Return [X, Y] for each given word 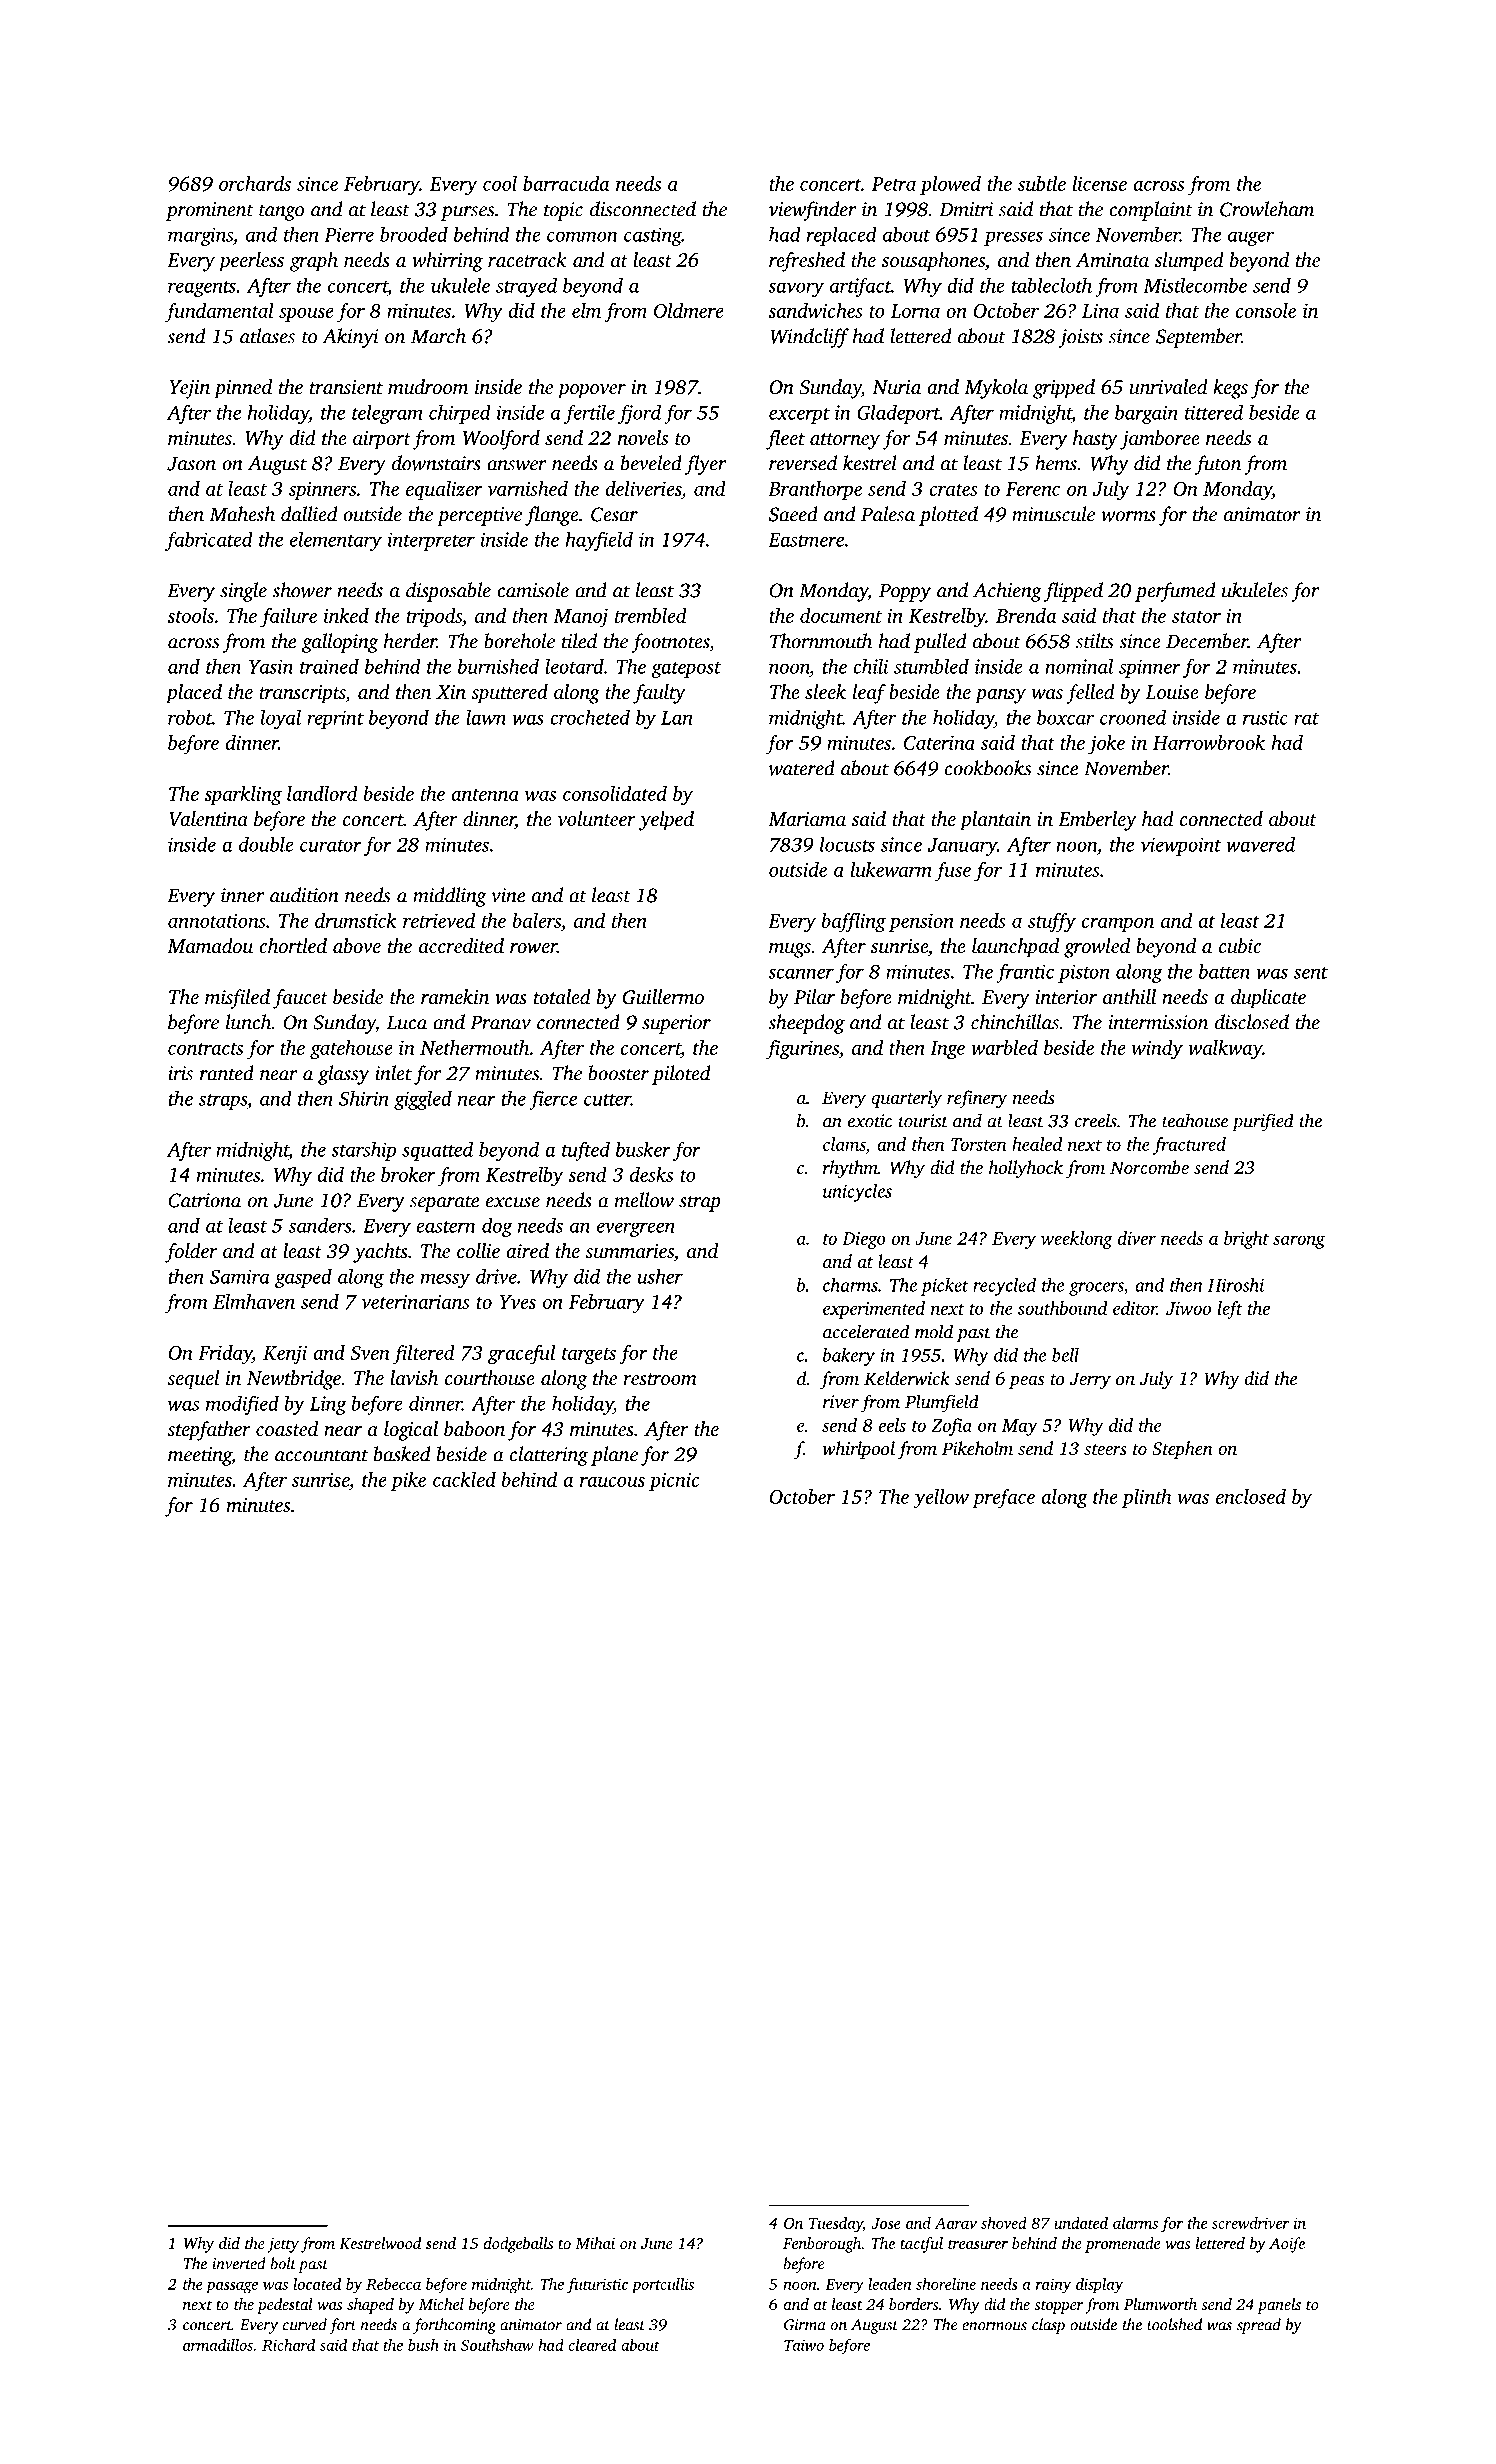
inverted [239, 2263]
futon [1218, 465]
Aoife [1287, 2245]
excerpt [799, 416]
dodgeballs [518, 2245]
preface [1003, 1499]
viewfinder [812, 211]
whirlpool [859, 1450]
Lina [1100, 311]
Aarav [956, 2223]
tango [281, 212]
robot [190, 717]
